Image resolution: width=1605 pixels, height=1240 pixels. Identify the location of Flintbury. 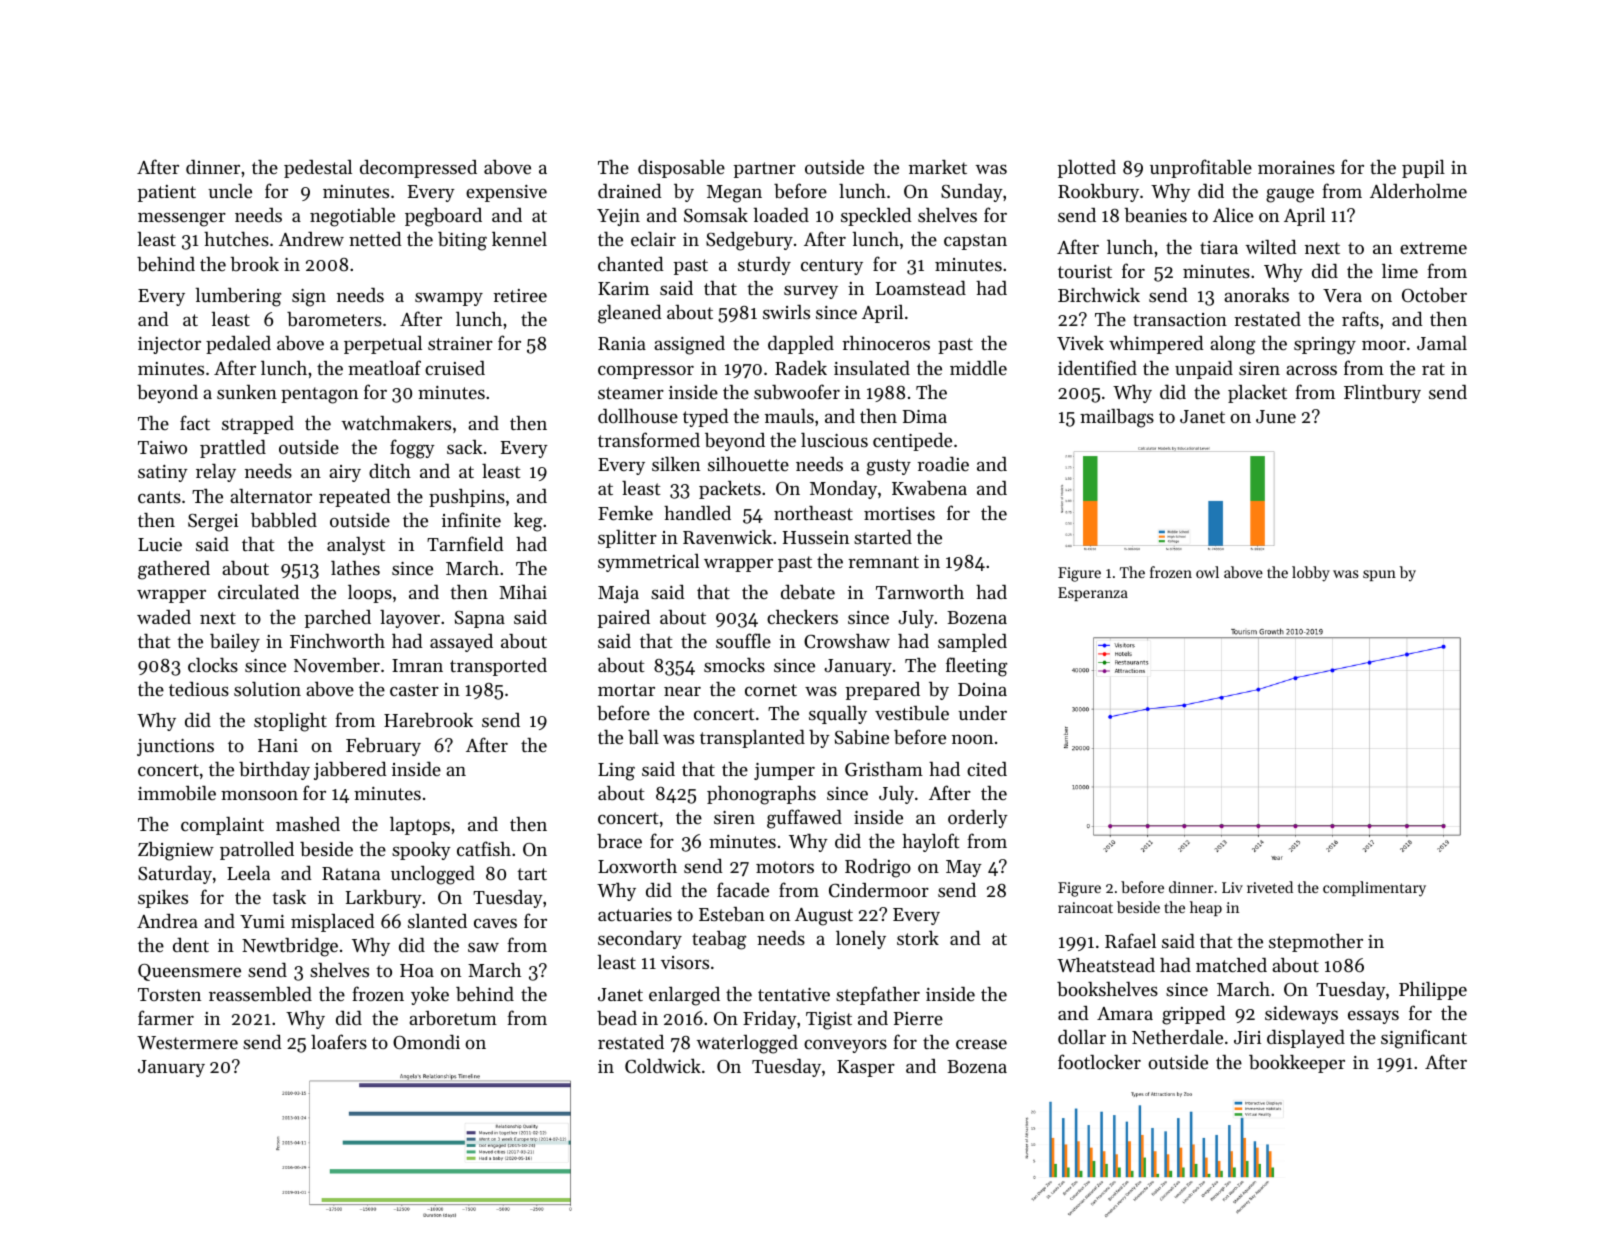
(1382, 394).
